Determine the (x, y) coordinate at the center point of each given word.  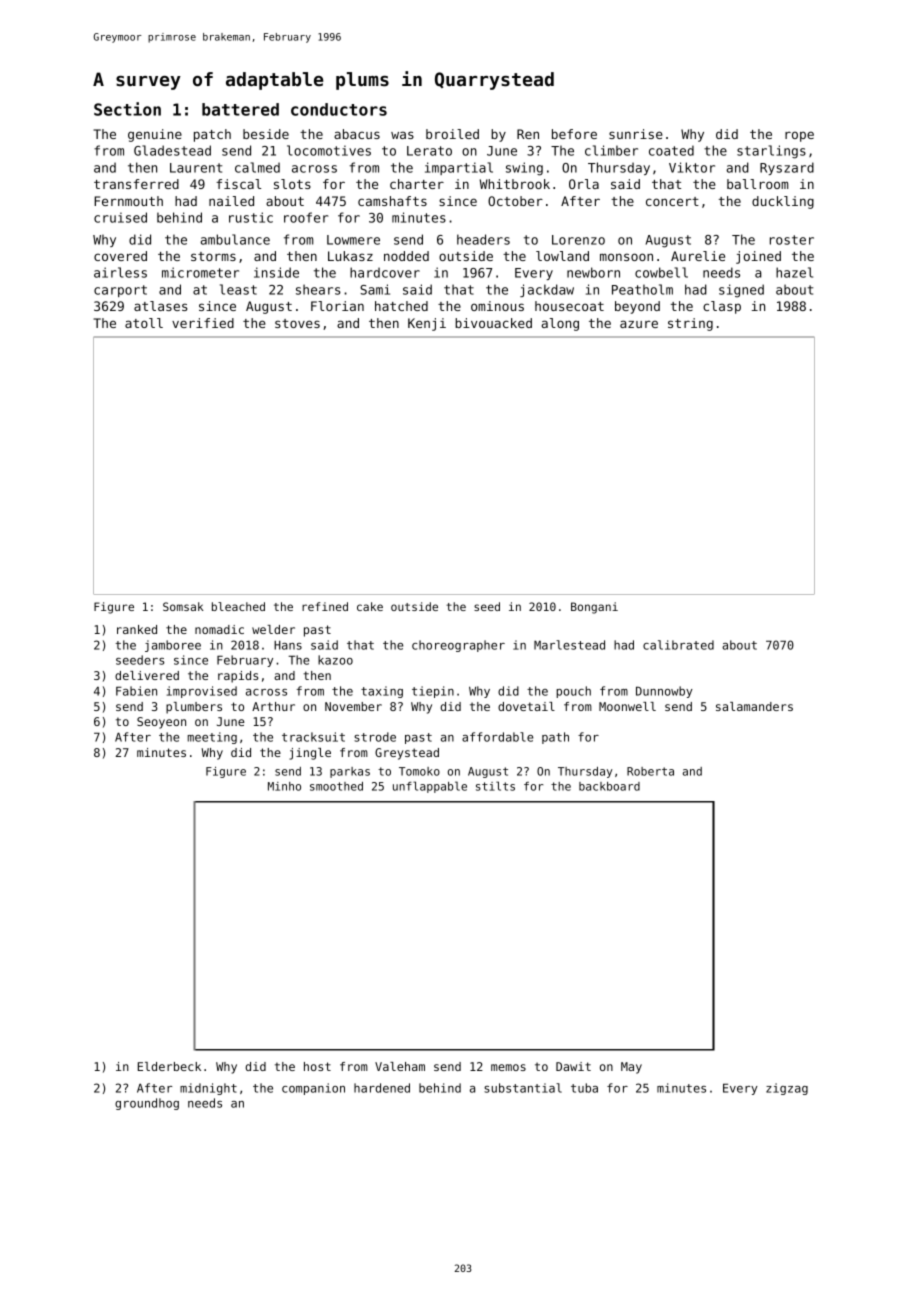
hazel (794, 272)
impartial (459, 168)
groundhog (147, 1104)
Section (127, 109)
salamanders (754, 706)
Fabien (136, 691)
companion (313, 1089)
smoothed (336, 786)
